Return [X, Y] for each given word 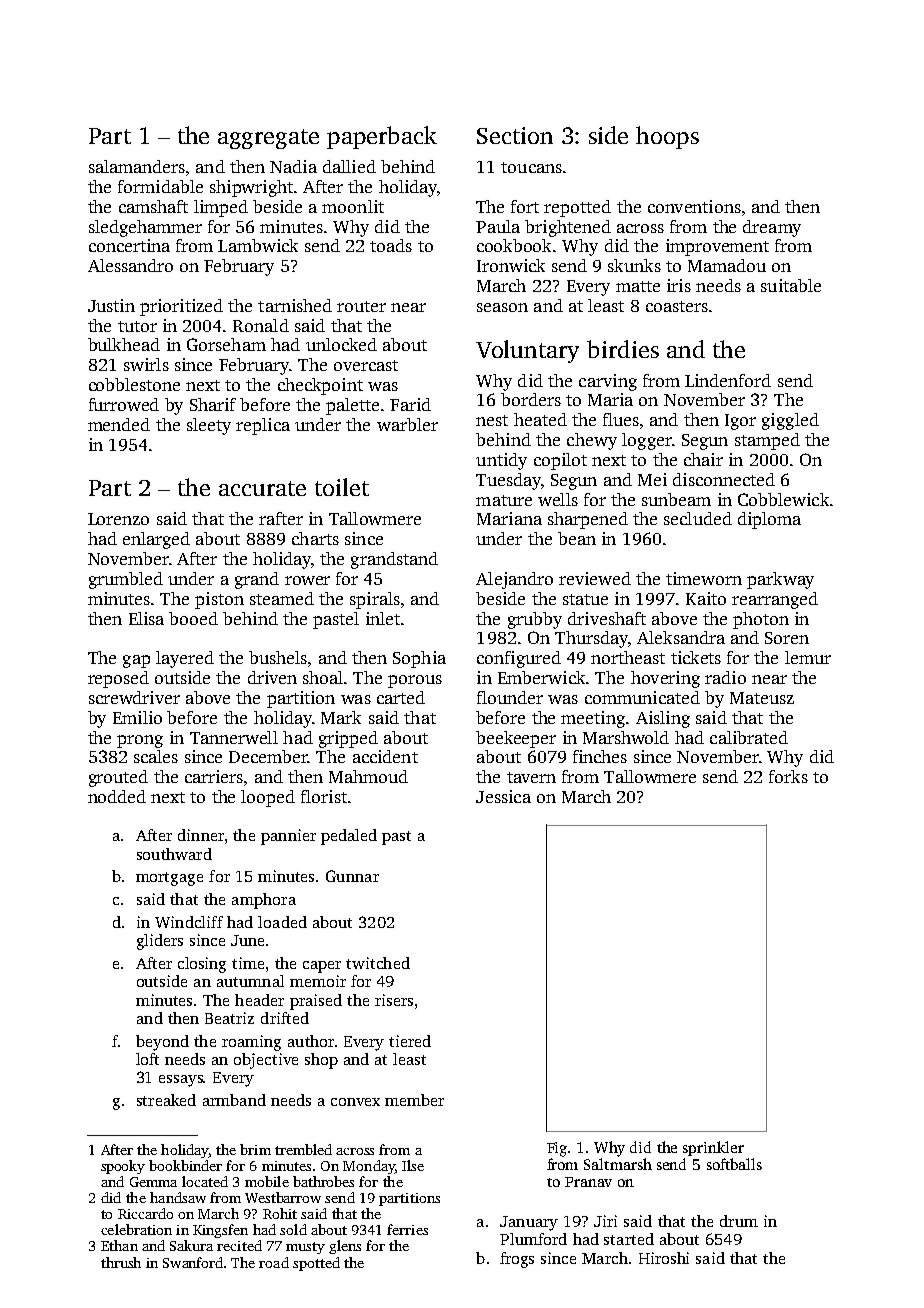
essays [181, 1081]
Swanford [193, 1262]
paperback [382, 137]
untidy [501, 461]
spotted [316, 1264]
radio [725, 677]
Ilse [413, 1165]
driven [272, 677]
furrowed [124, 404]
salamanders [137, 166]
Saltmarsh [618, 1164]
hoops [667, 137]
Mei [652, 479]
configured [519, 659]
